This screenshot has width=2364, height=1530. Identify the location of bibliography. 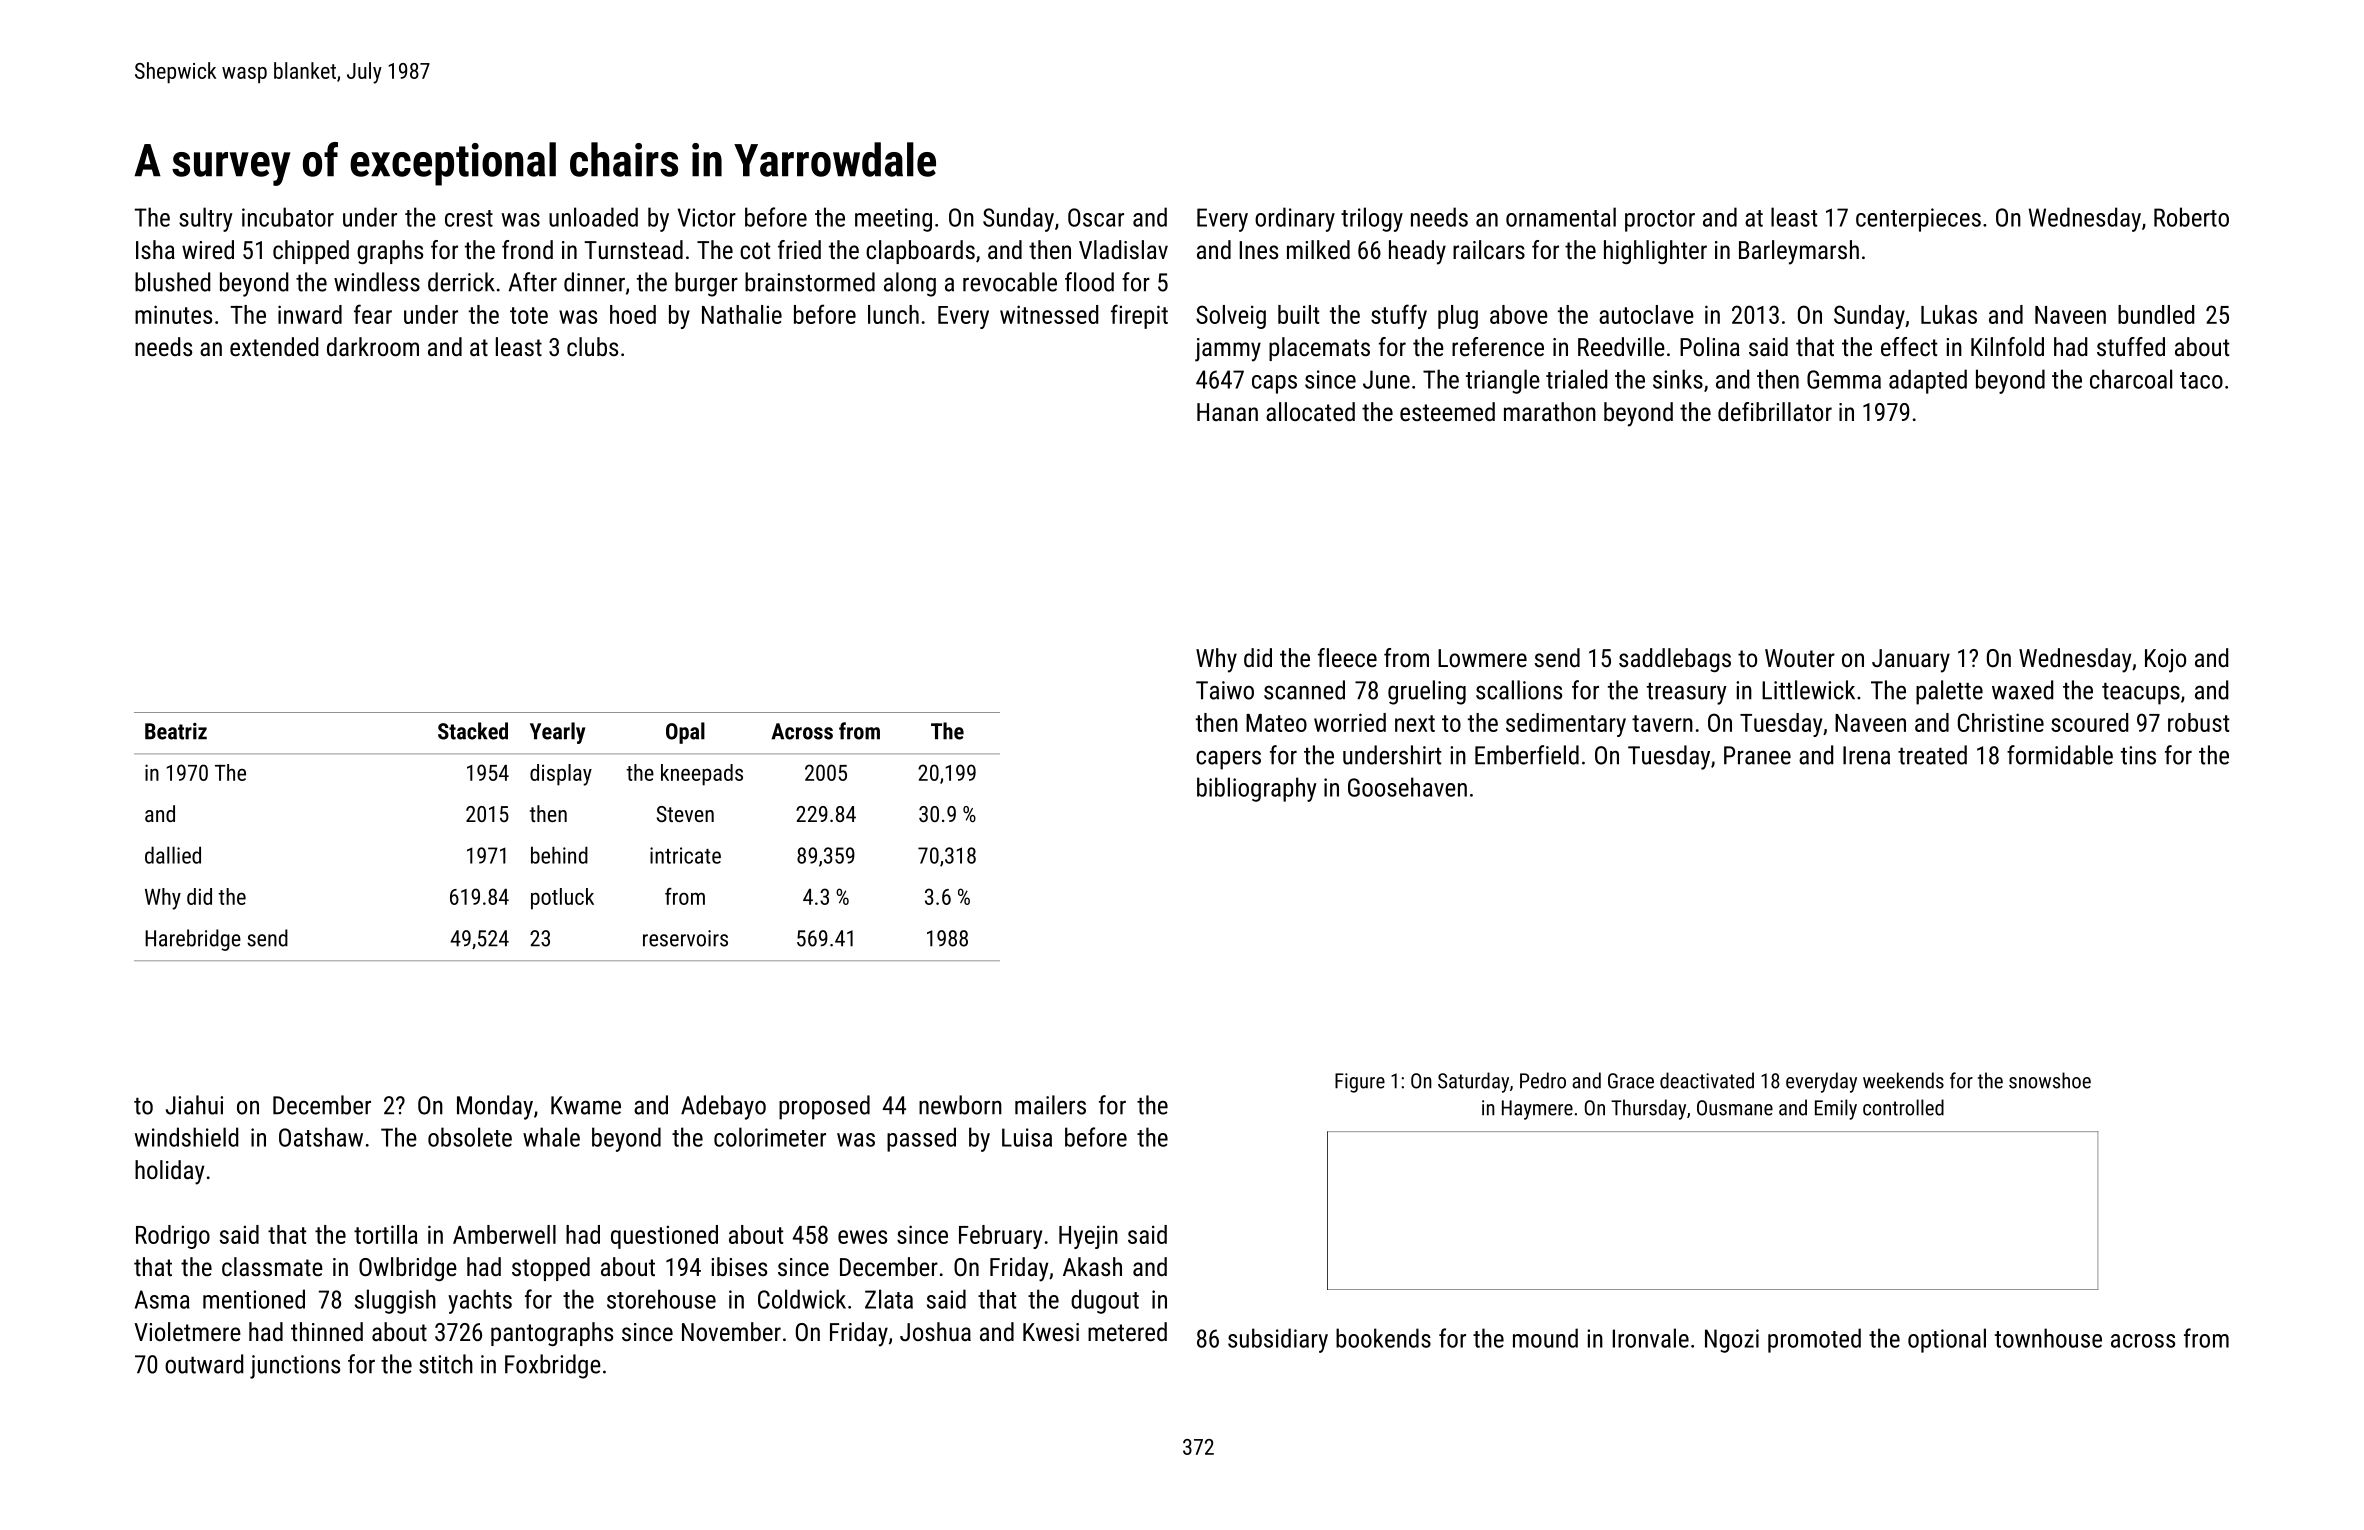
(1257, 789).
